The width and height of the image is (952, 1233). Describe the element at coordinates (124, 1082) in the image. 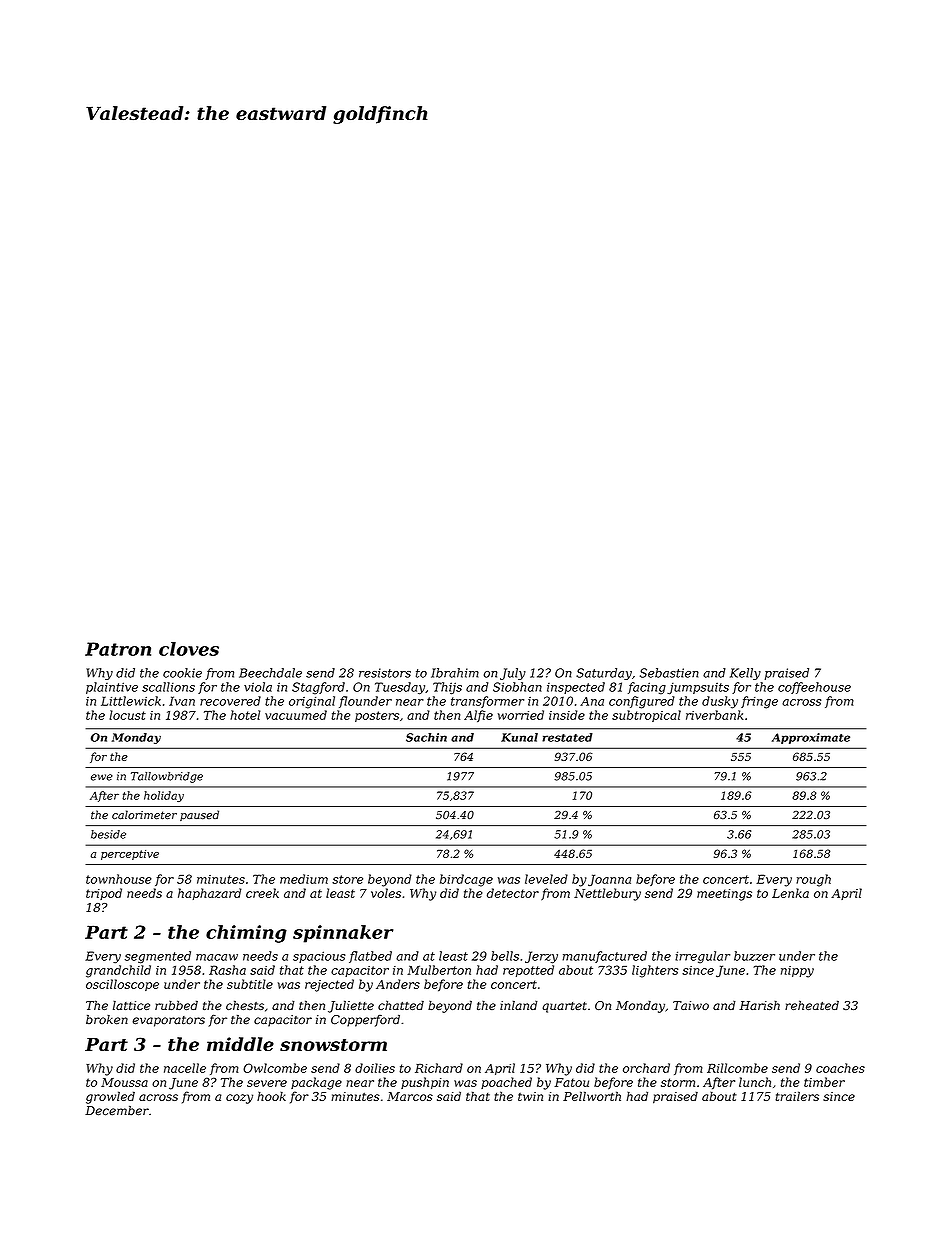

I see `Moussa` at that location.
